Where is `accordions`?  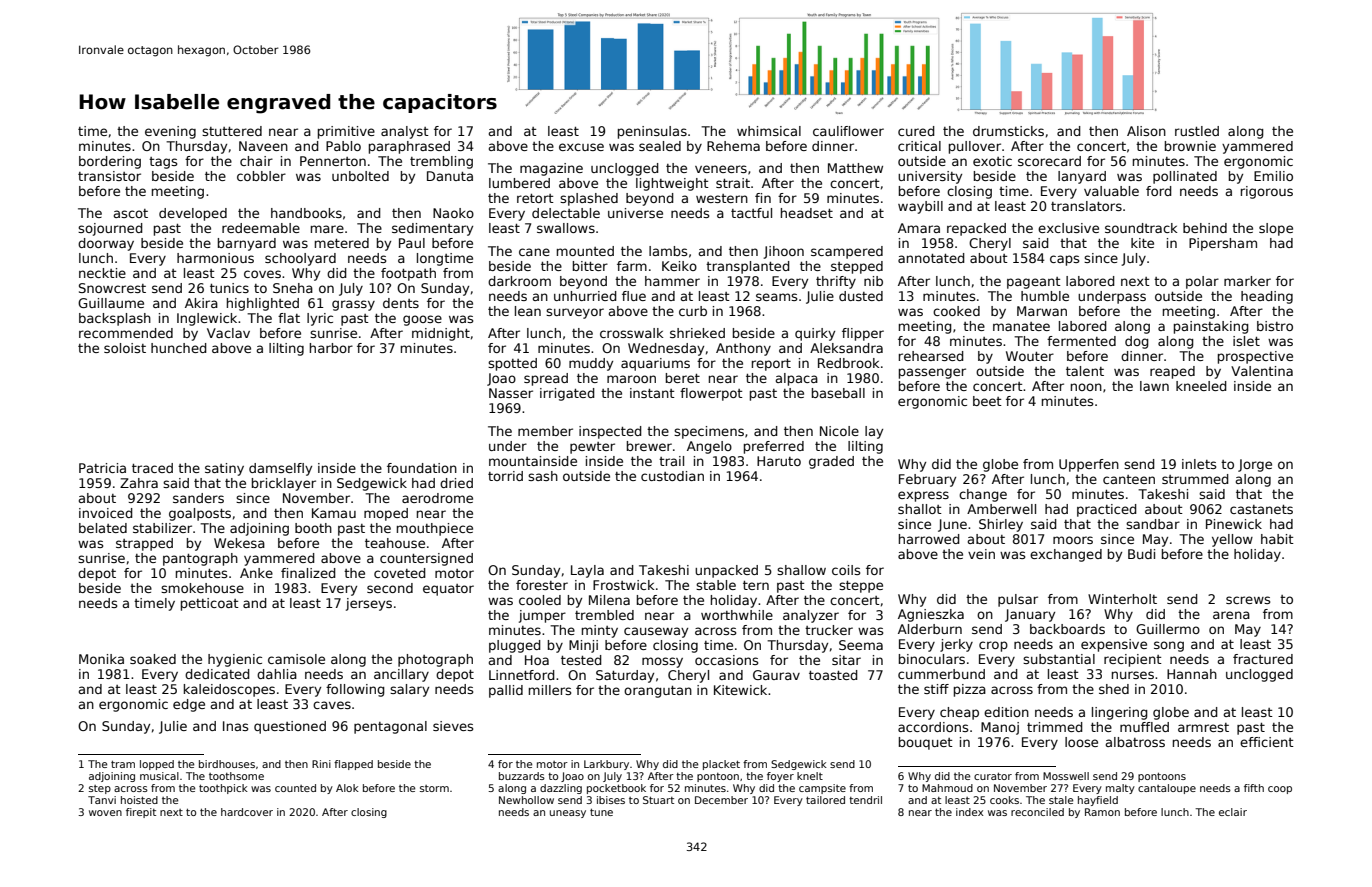
accordions is located at coordinates (933, 727).
